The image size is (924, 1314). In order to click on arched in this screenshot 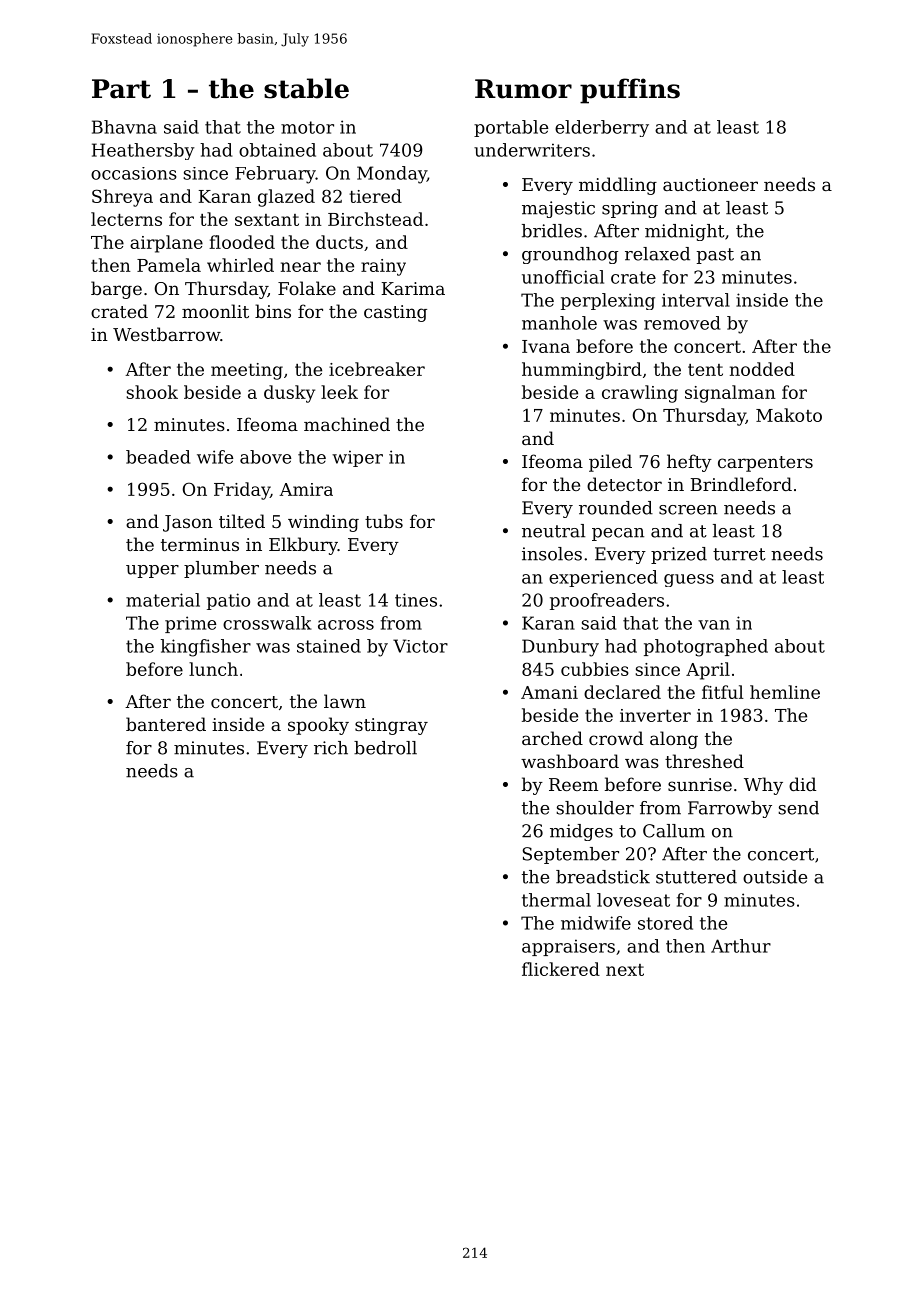, I will do `click(552, 738)`.
